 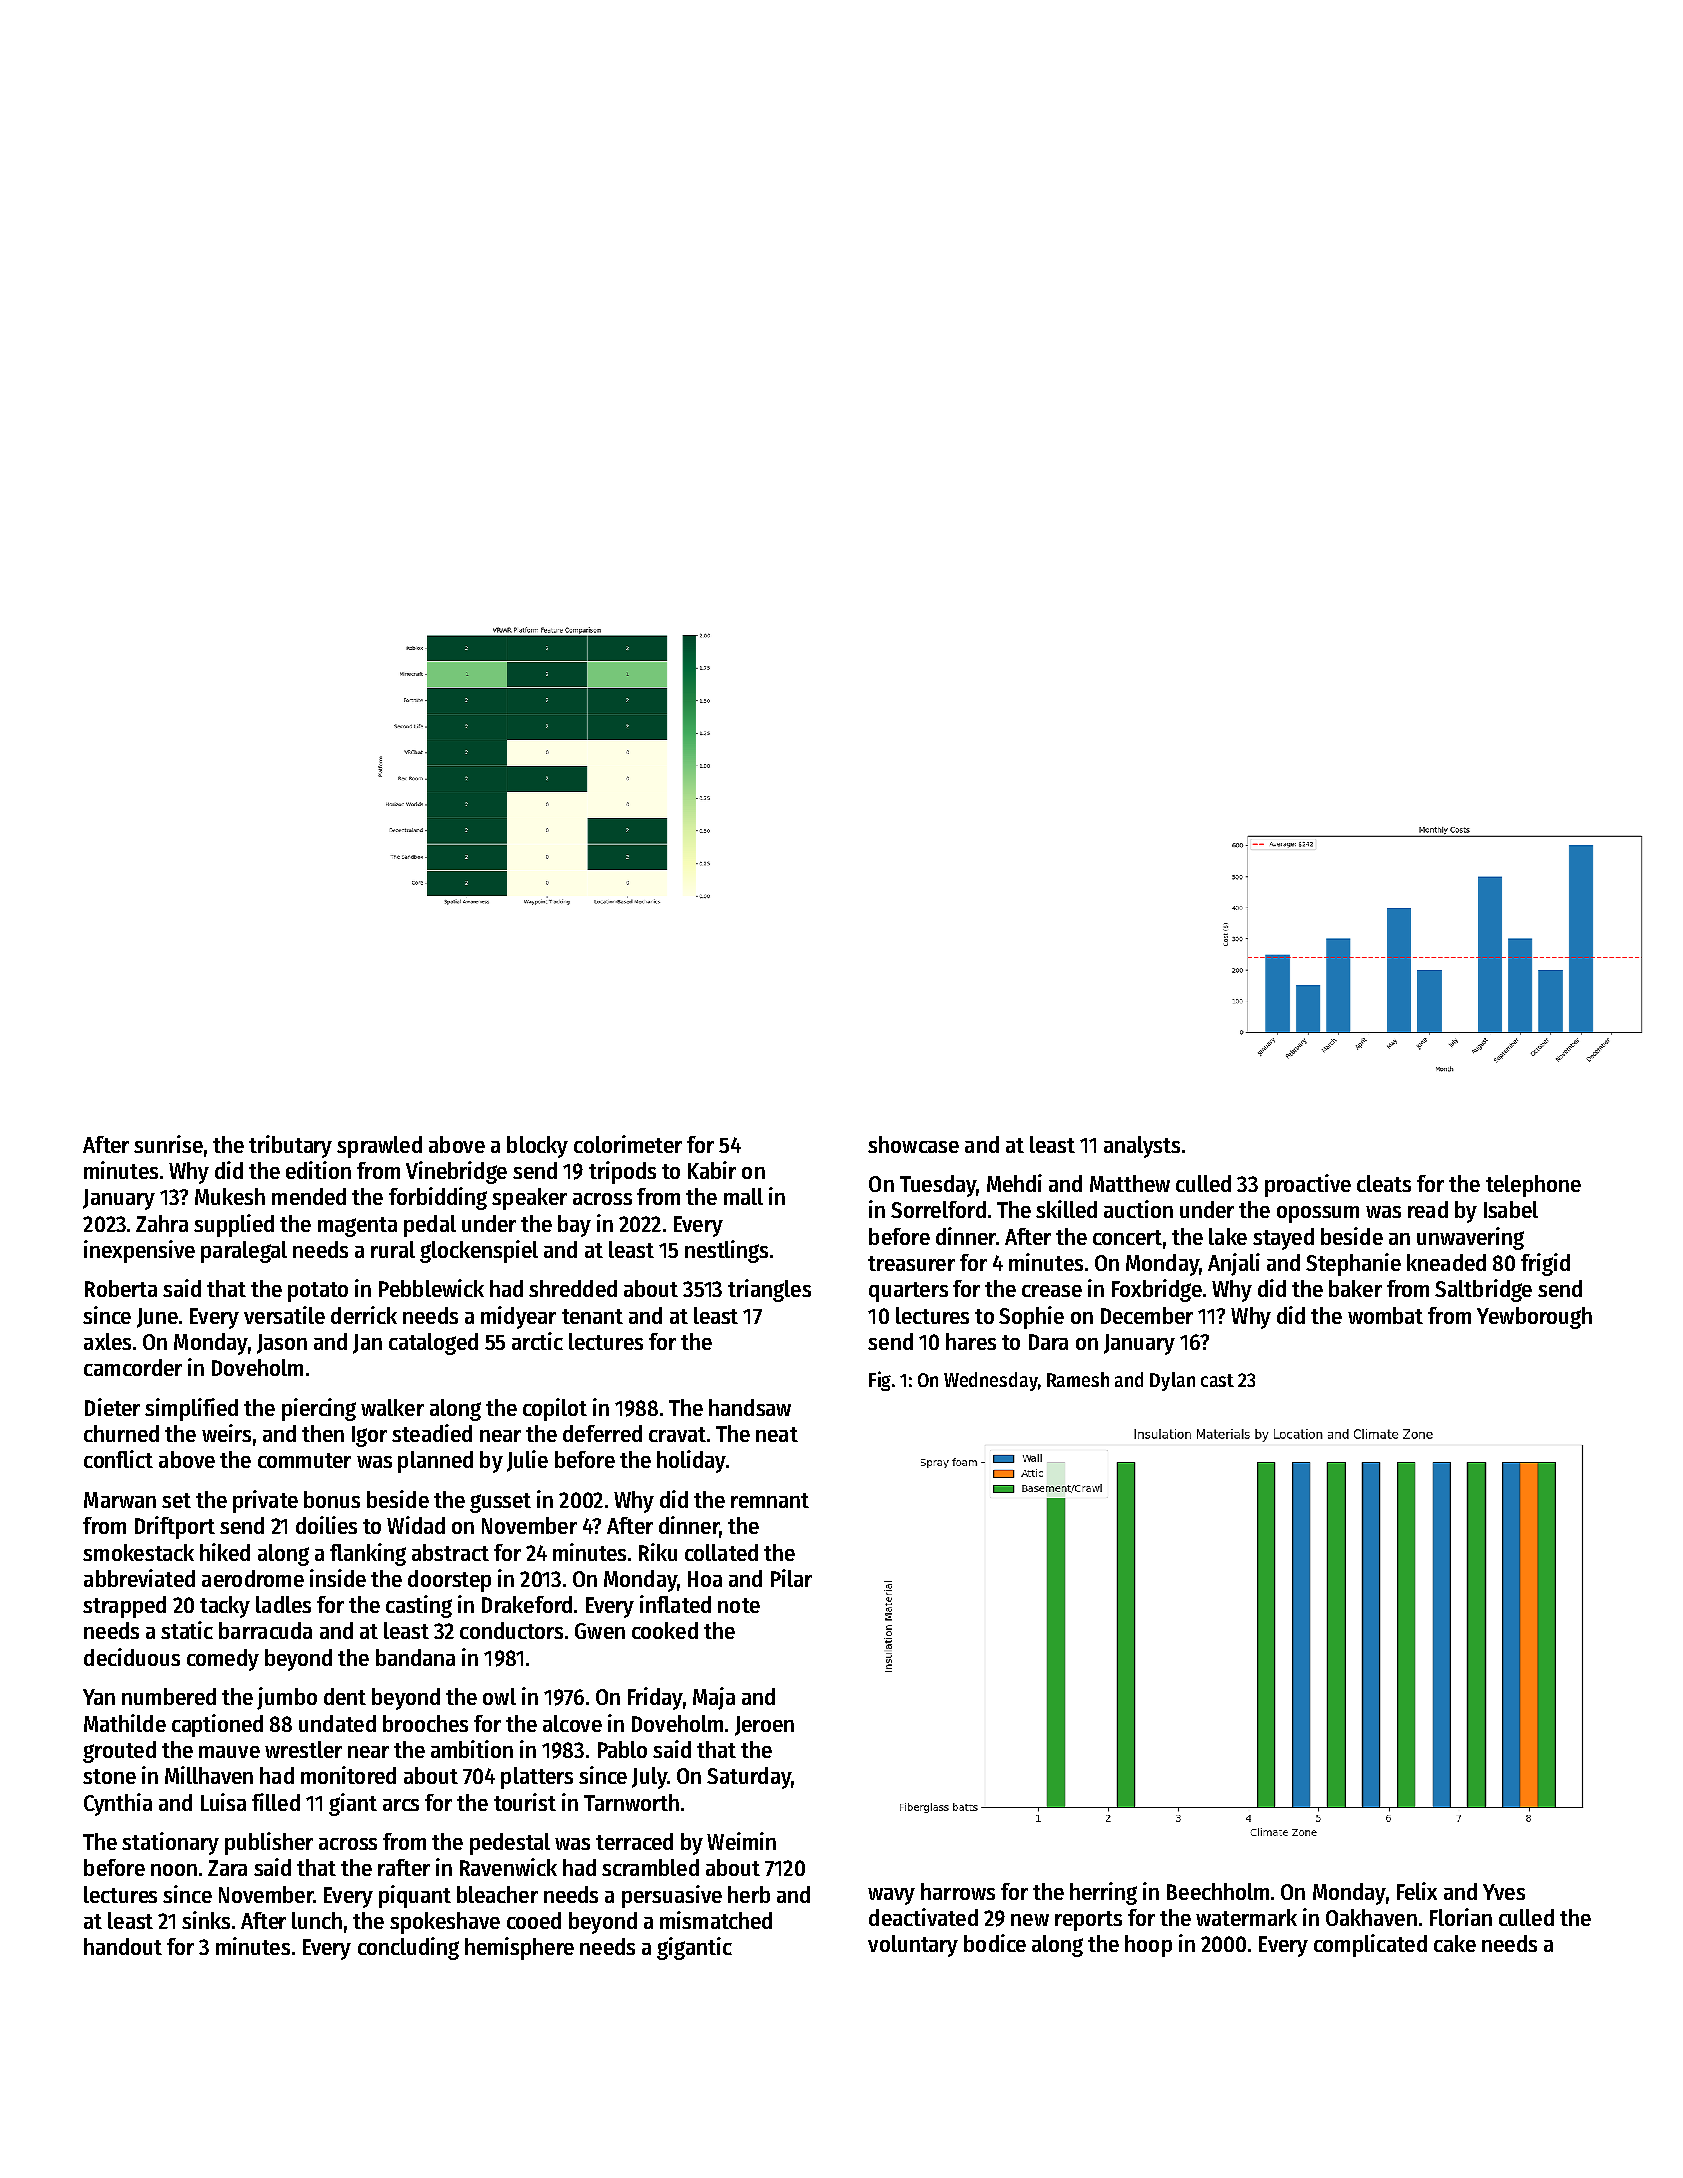 What do you see at coordinates (223, 1802) in the screenshot?
I see `Luisa` at bounding box center [223, 1802].
